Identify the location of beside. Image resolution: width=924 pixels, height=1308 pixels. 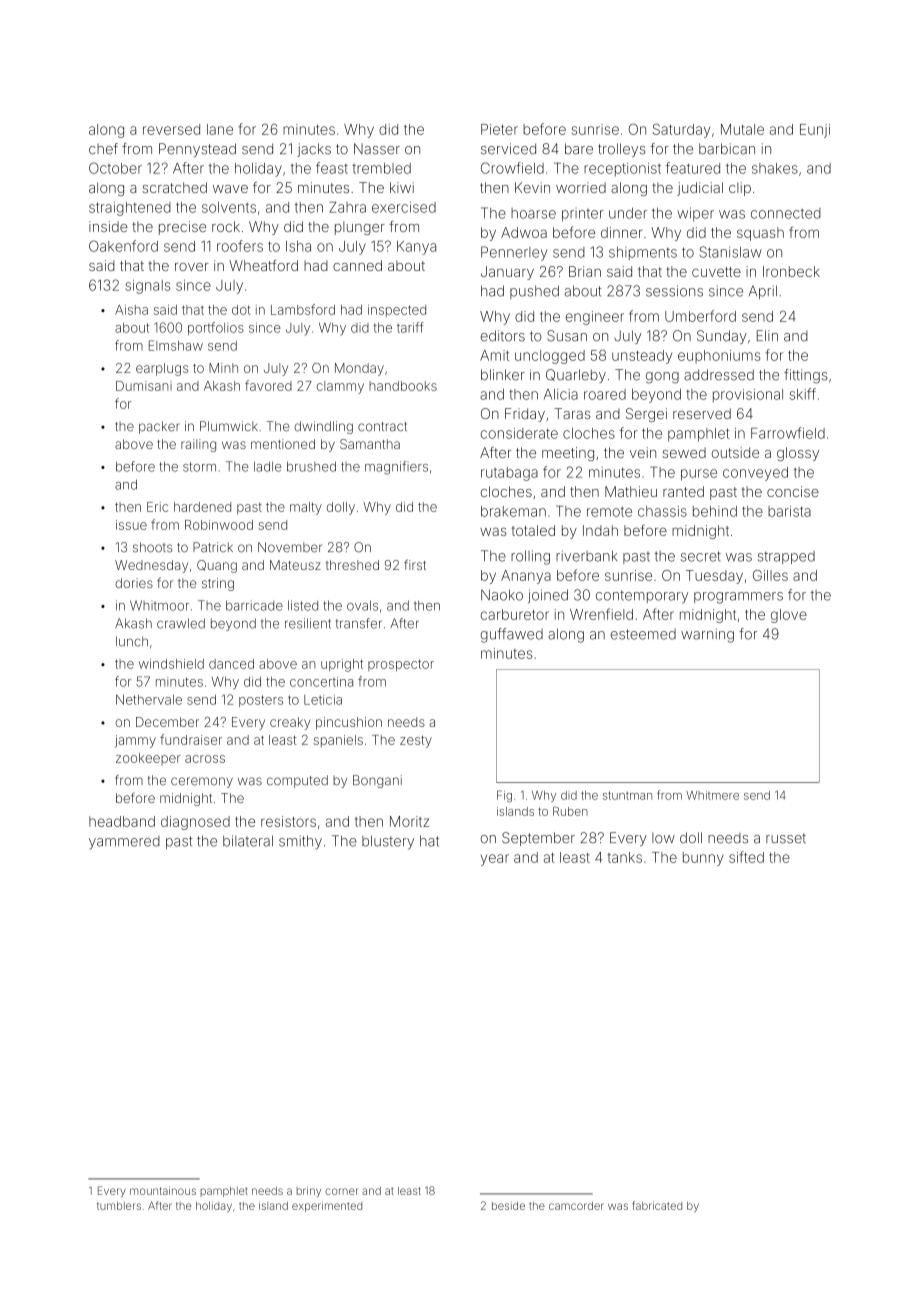
(508, 1206).
